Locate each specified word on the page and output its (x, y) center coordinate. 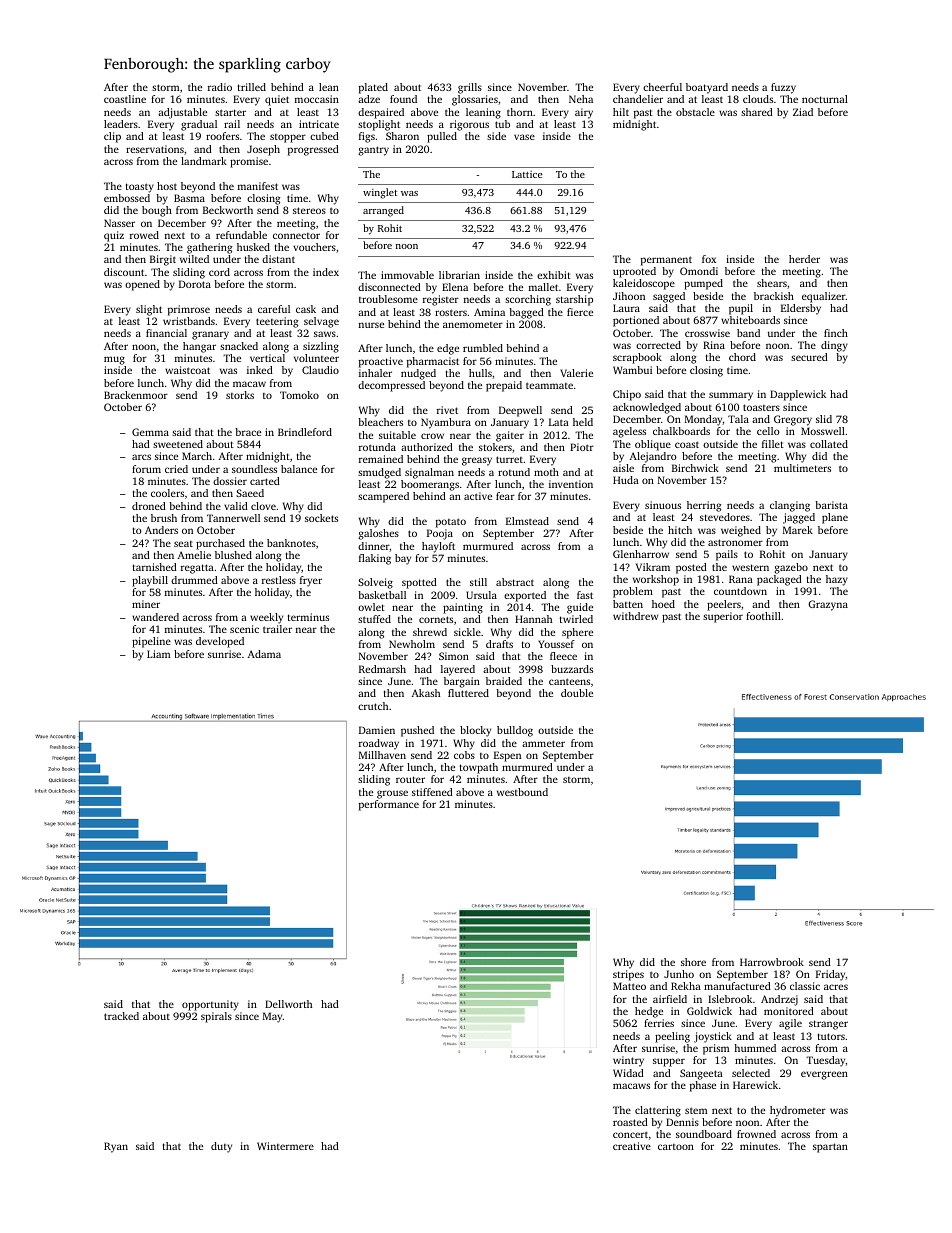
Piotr (582, 447)
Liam (158, 654)
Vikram (653, 567)
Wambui (632, 370)
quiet (277, 100)
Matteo (629, 986)
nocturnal (825, 99)
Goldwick (709, 1011)
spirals (216, 1017)
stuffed (374, 619)
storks (240, 395)
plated (373, 88)
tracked (121, 1016)
